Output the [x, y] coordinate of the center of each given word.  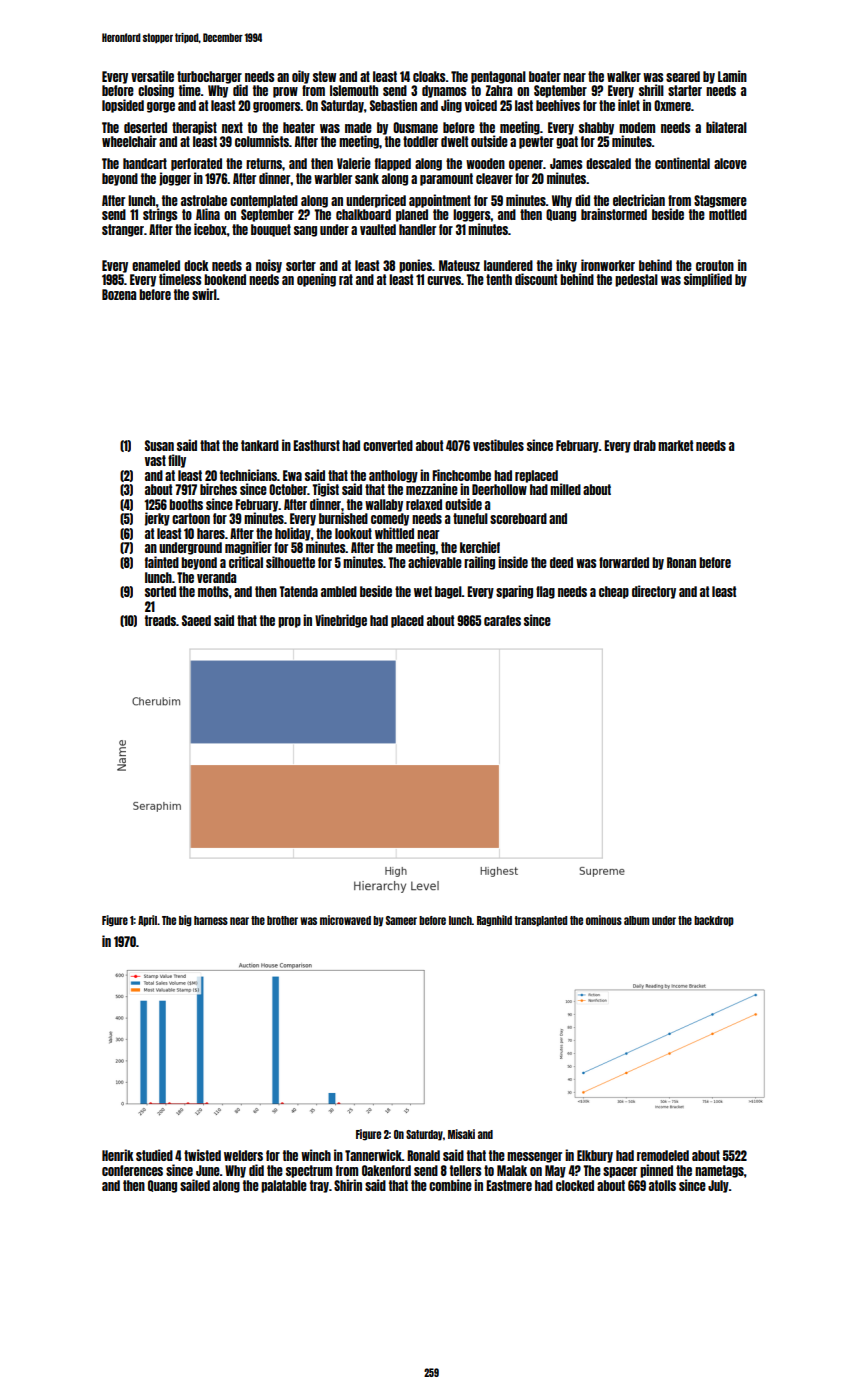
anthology [393, 476]
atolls [662, 1185]
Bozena [119, 294]
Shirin [348, 1185]
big [185, 921]
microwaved [345, 920]
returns [264, 163]
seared [683, 76]
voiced [481, 105]
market [675, 445]
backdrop [714, 921]
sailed [195, 1185]
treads [160, 620]
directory [654, 592]
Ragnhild [494, 921]
